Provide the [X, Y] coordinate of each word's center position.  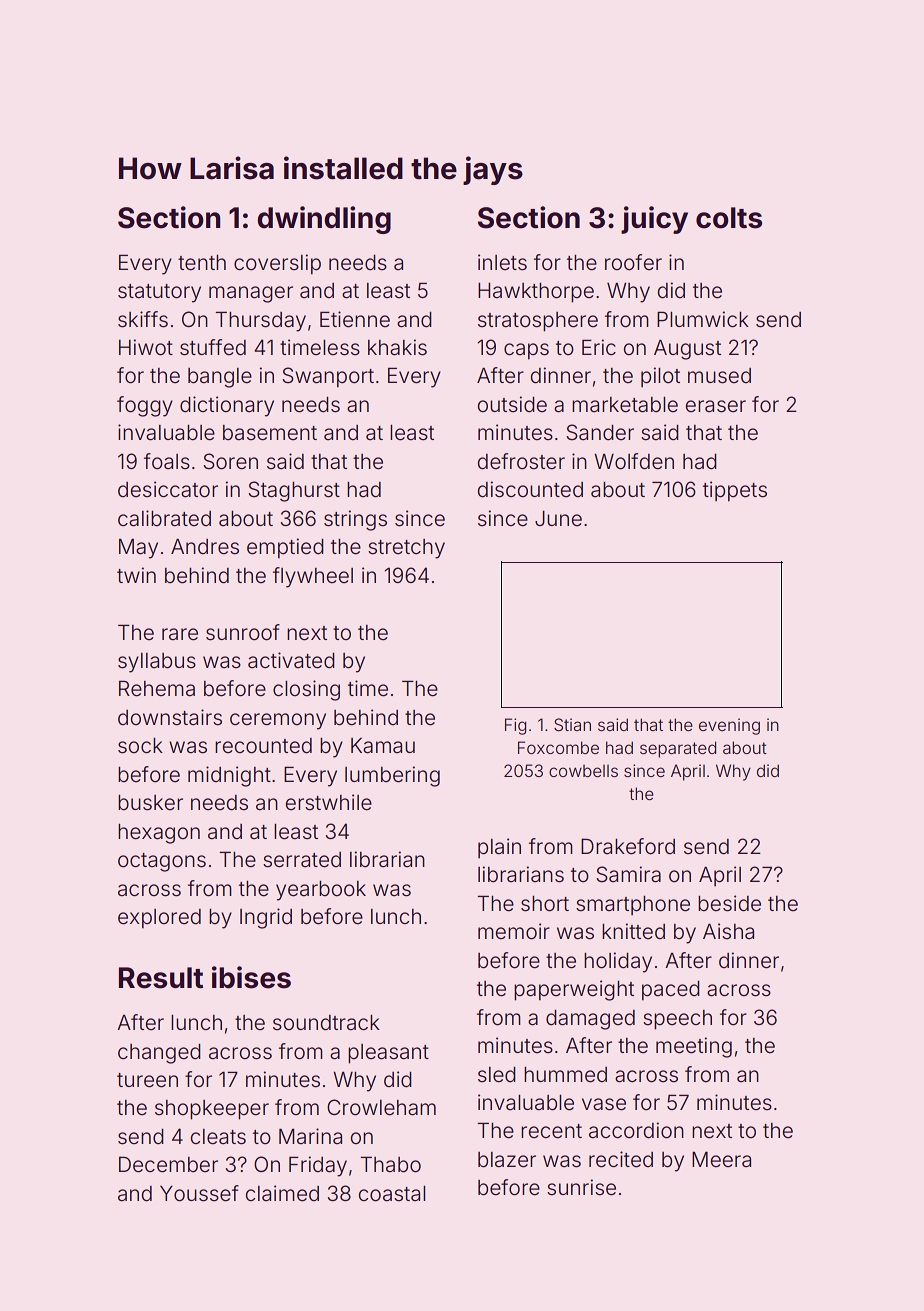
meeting [694, 1047]
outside [512, 404]
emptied [285, 548]
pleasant [388, 1054]
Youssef [199, 1193]
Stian [572, 724]
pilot [660, 377]
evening [729, 726]
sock [140, 746]
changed [159, 1054]
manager [251, 294]
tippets [735, 491]
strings [355, 520]
